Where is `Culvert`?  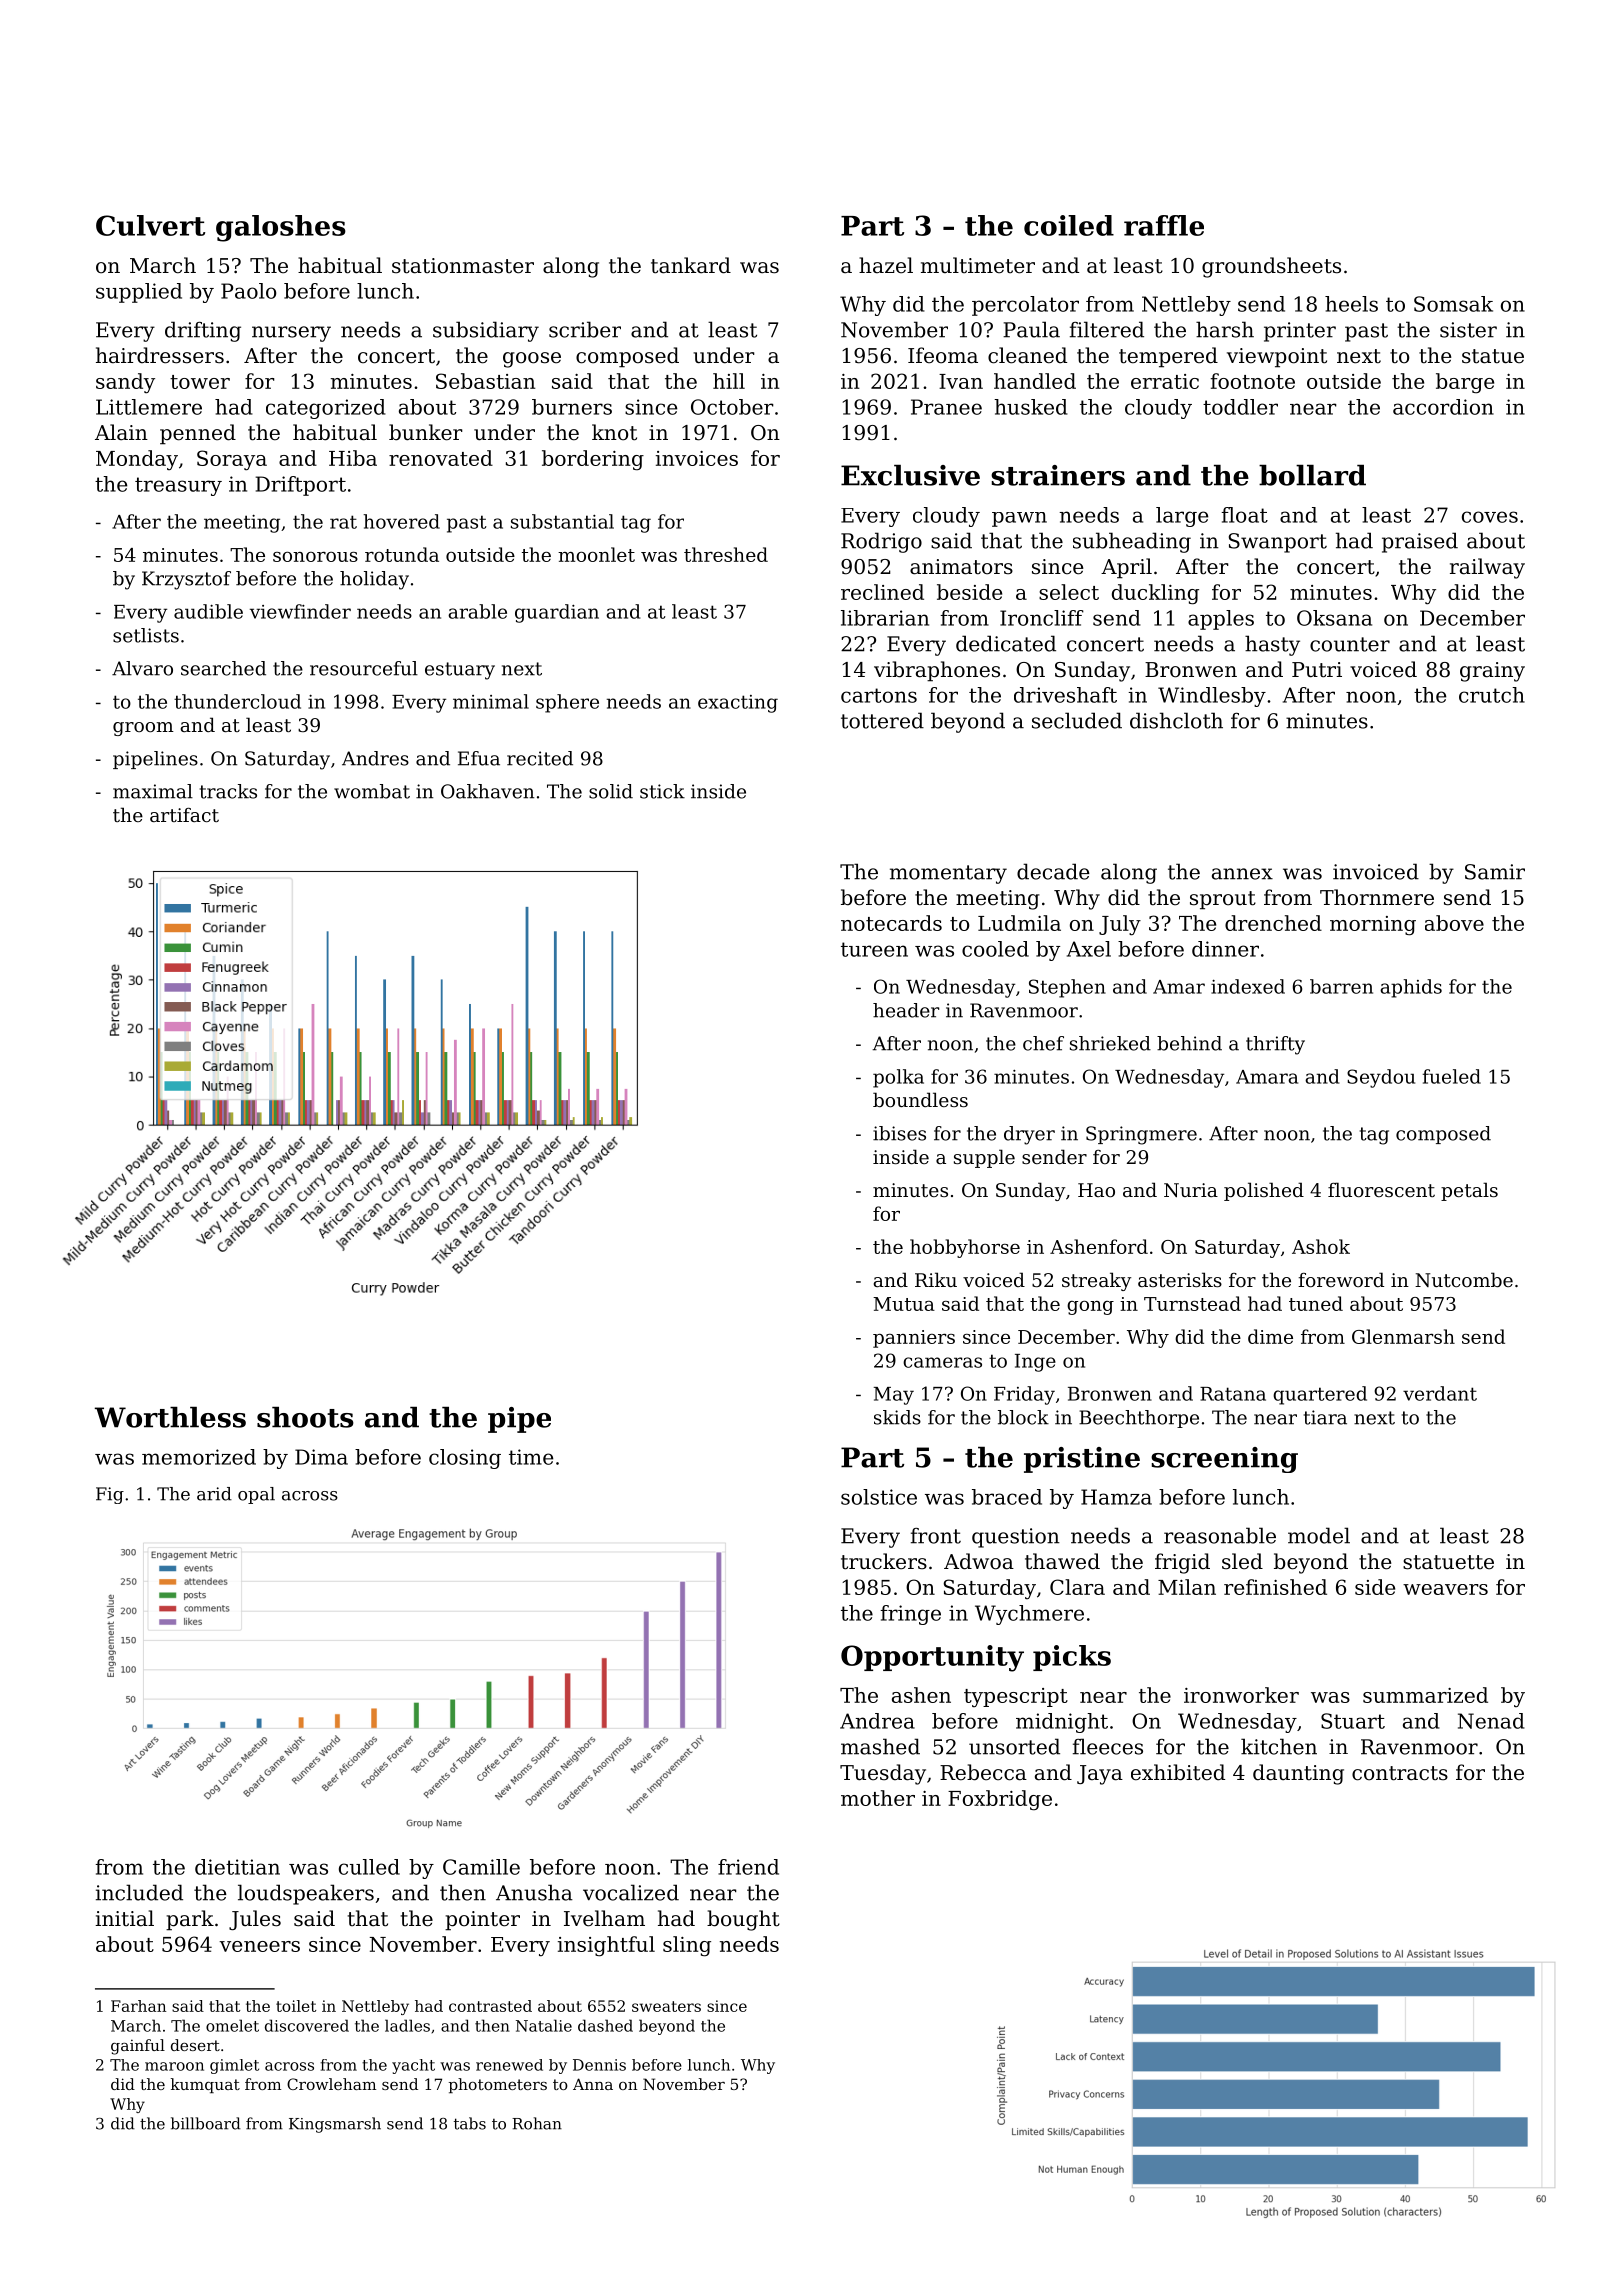 Culvert is located at coordinates (150, 225).
